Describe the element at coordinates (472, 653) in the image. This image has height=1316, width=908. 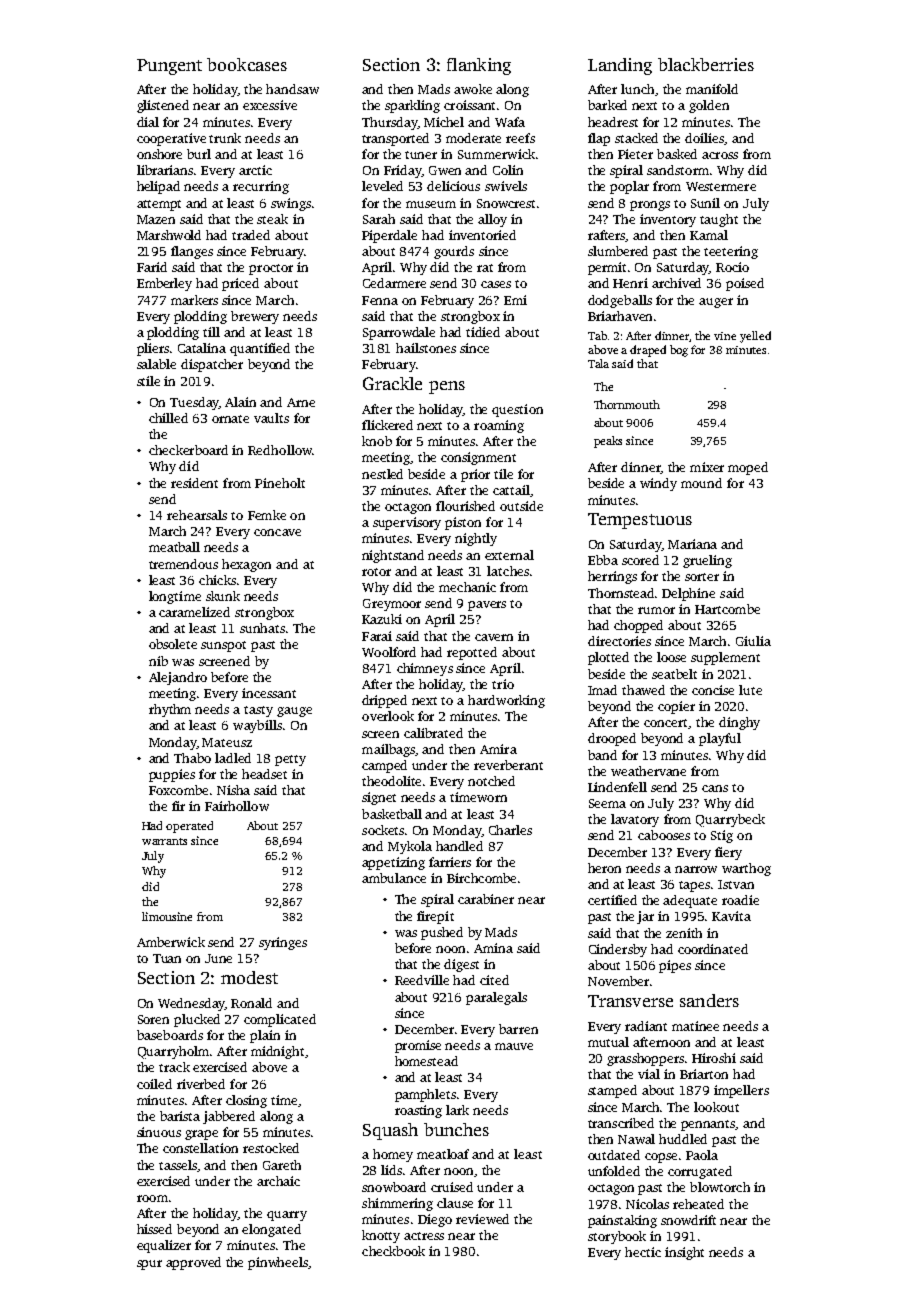
I see `repotted` at that location.
